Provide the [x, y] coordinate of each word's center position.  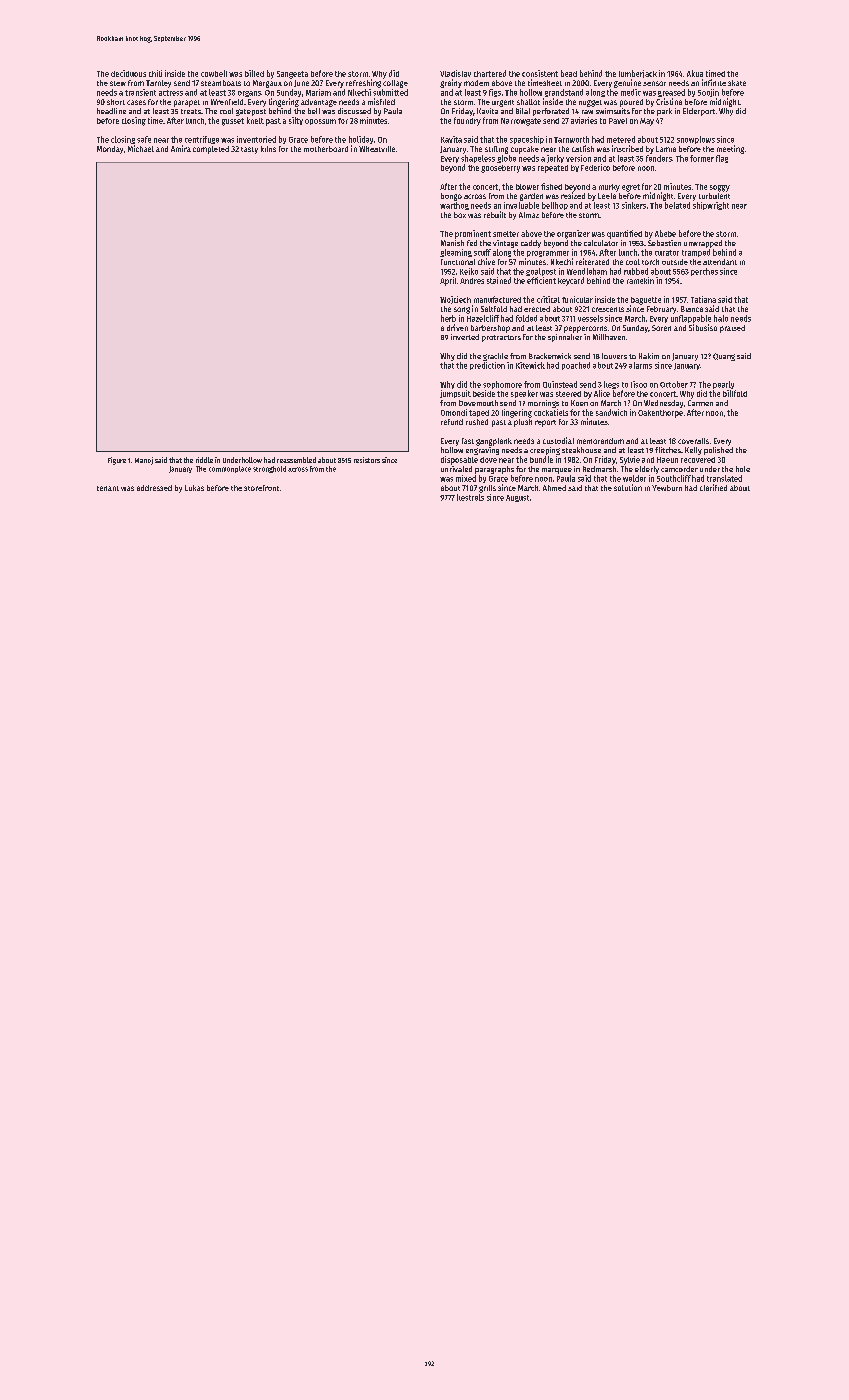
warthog [454, 206]
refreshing [363, 83]
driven [457, 327]
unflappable [691, 319]
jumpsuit [455, 394]
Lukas [194, 488]
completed [211, 150]
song [462, 310]
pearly [723, 385]
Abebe [665, 233]
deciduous [128, 73]
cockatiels [551, 412]
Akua [695, 73]
